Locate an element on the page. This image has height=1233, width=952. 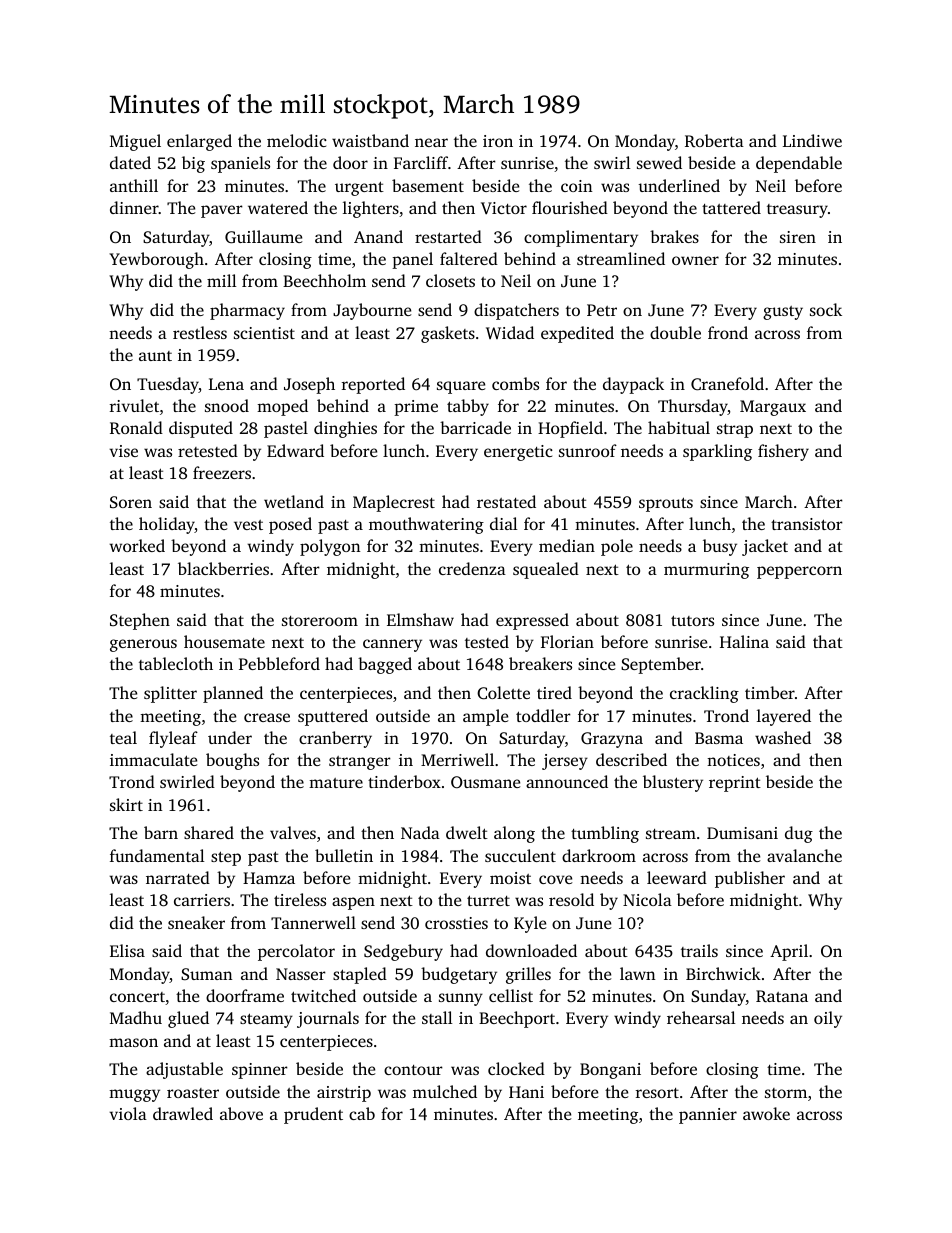
faltered is located at coordinates (469, 258).
